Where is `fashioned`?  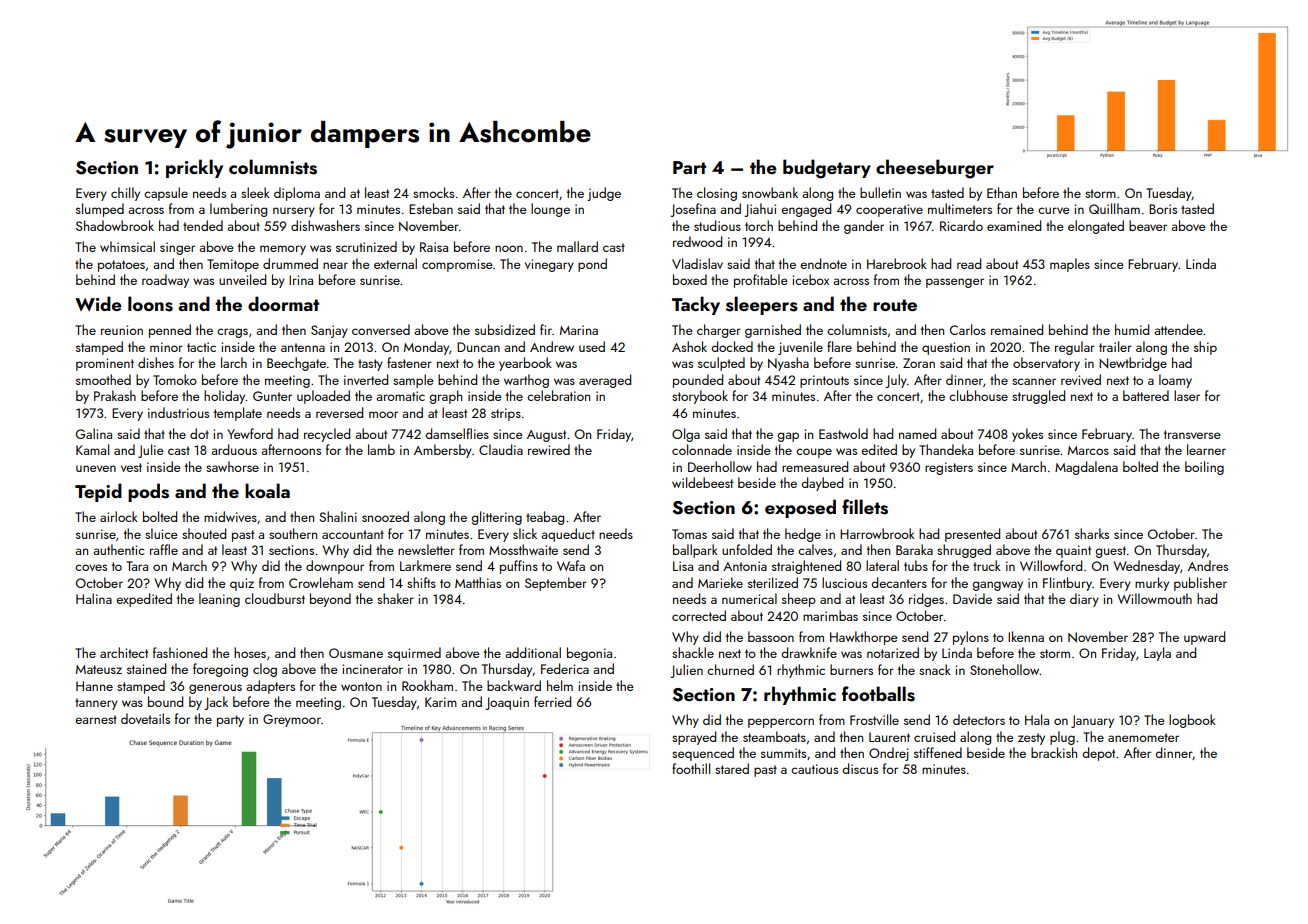
fashioned is located at coordinates (180, 652).
